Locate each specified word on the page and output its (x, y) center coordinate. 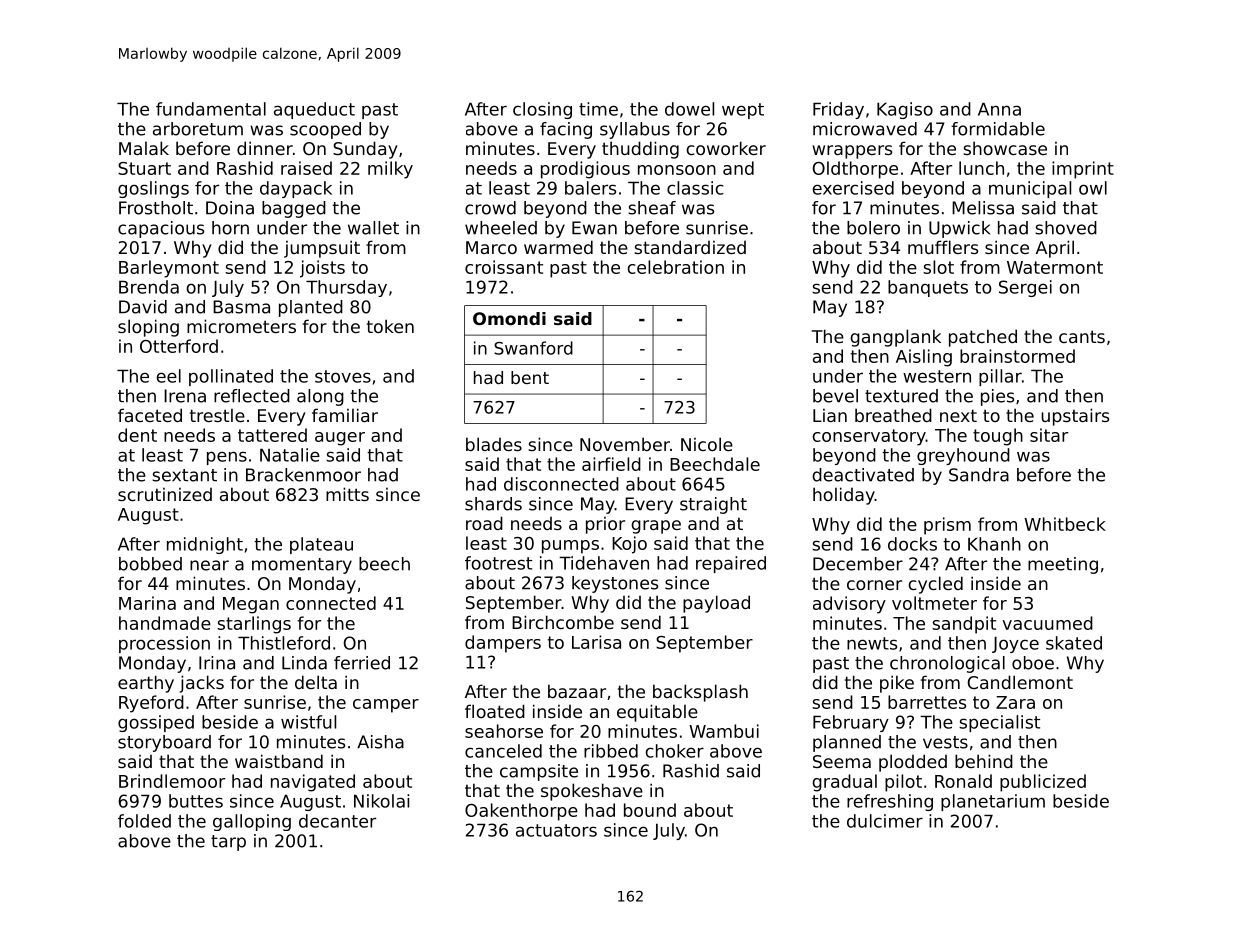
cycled (935, 585)
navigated (313, 783)
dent (137, 435)
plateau (321, 545)
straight (713, 505)
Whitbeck (1065, 524)
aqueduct (314, 110)
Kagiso (905, 110)
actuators (556, 830)
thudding (640, 150)
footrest (498, 563)
